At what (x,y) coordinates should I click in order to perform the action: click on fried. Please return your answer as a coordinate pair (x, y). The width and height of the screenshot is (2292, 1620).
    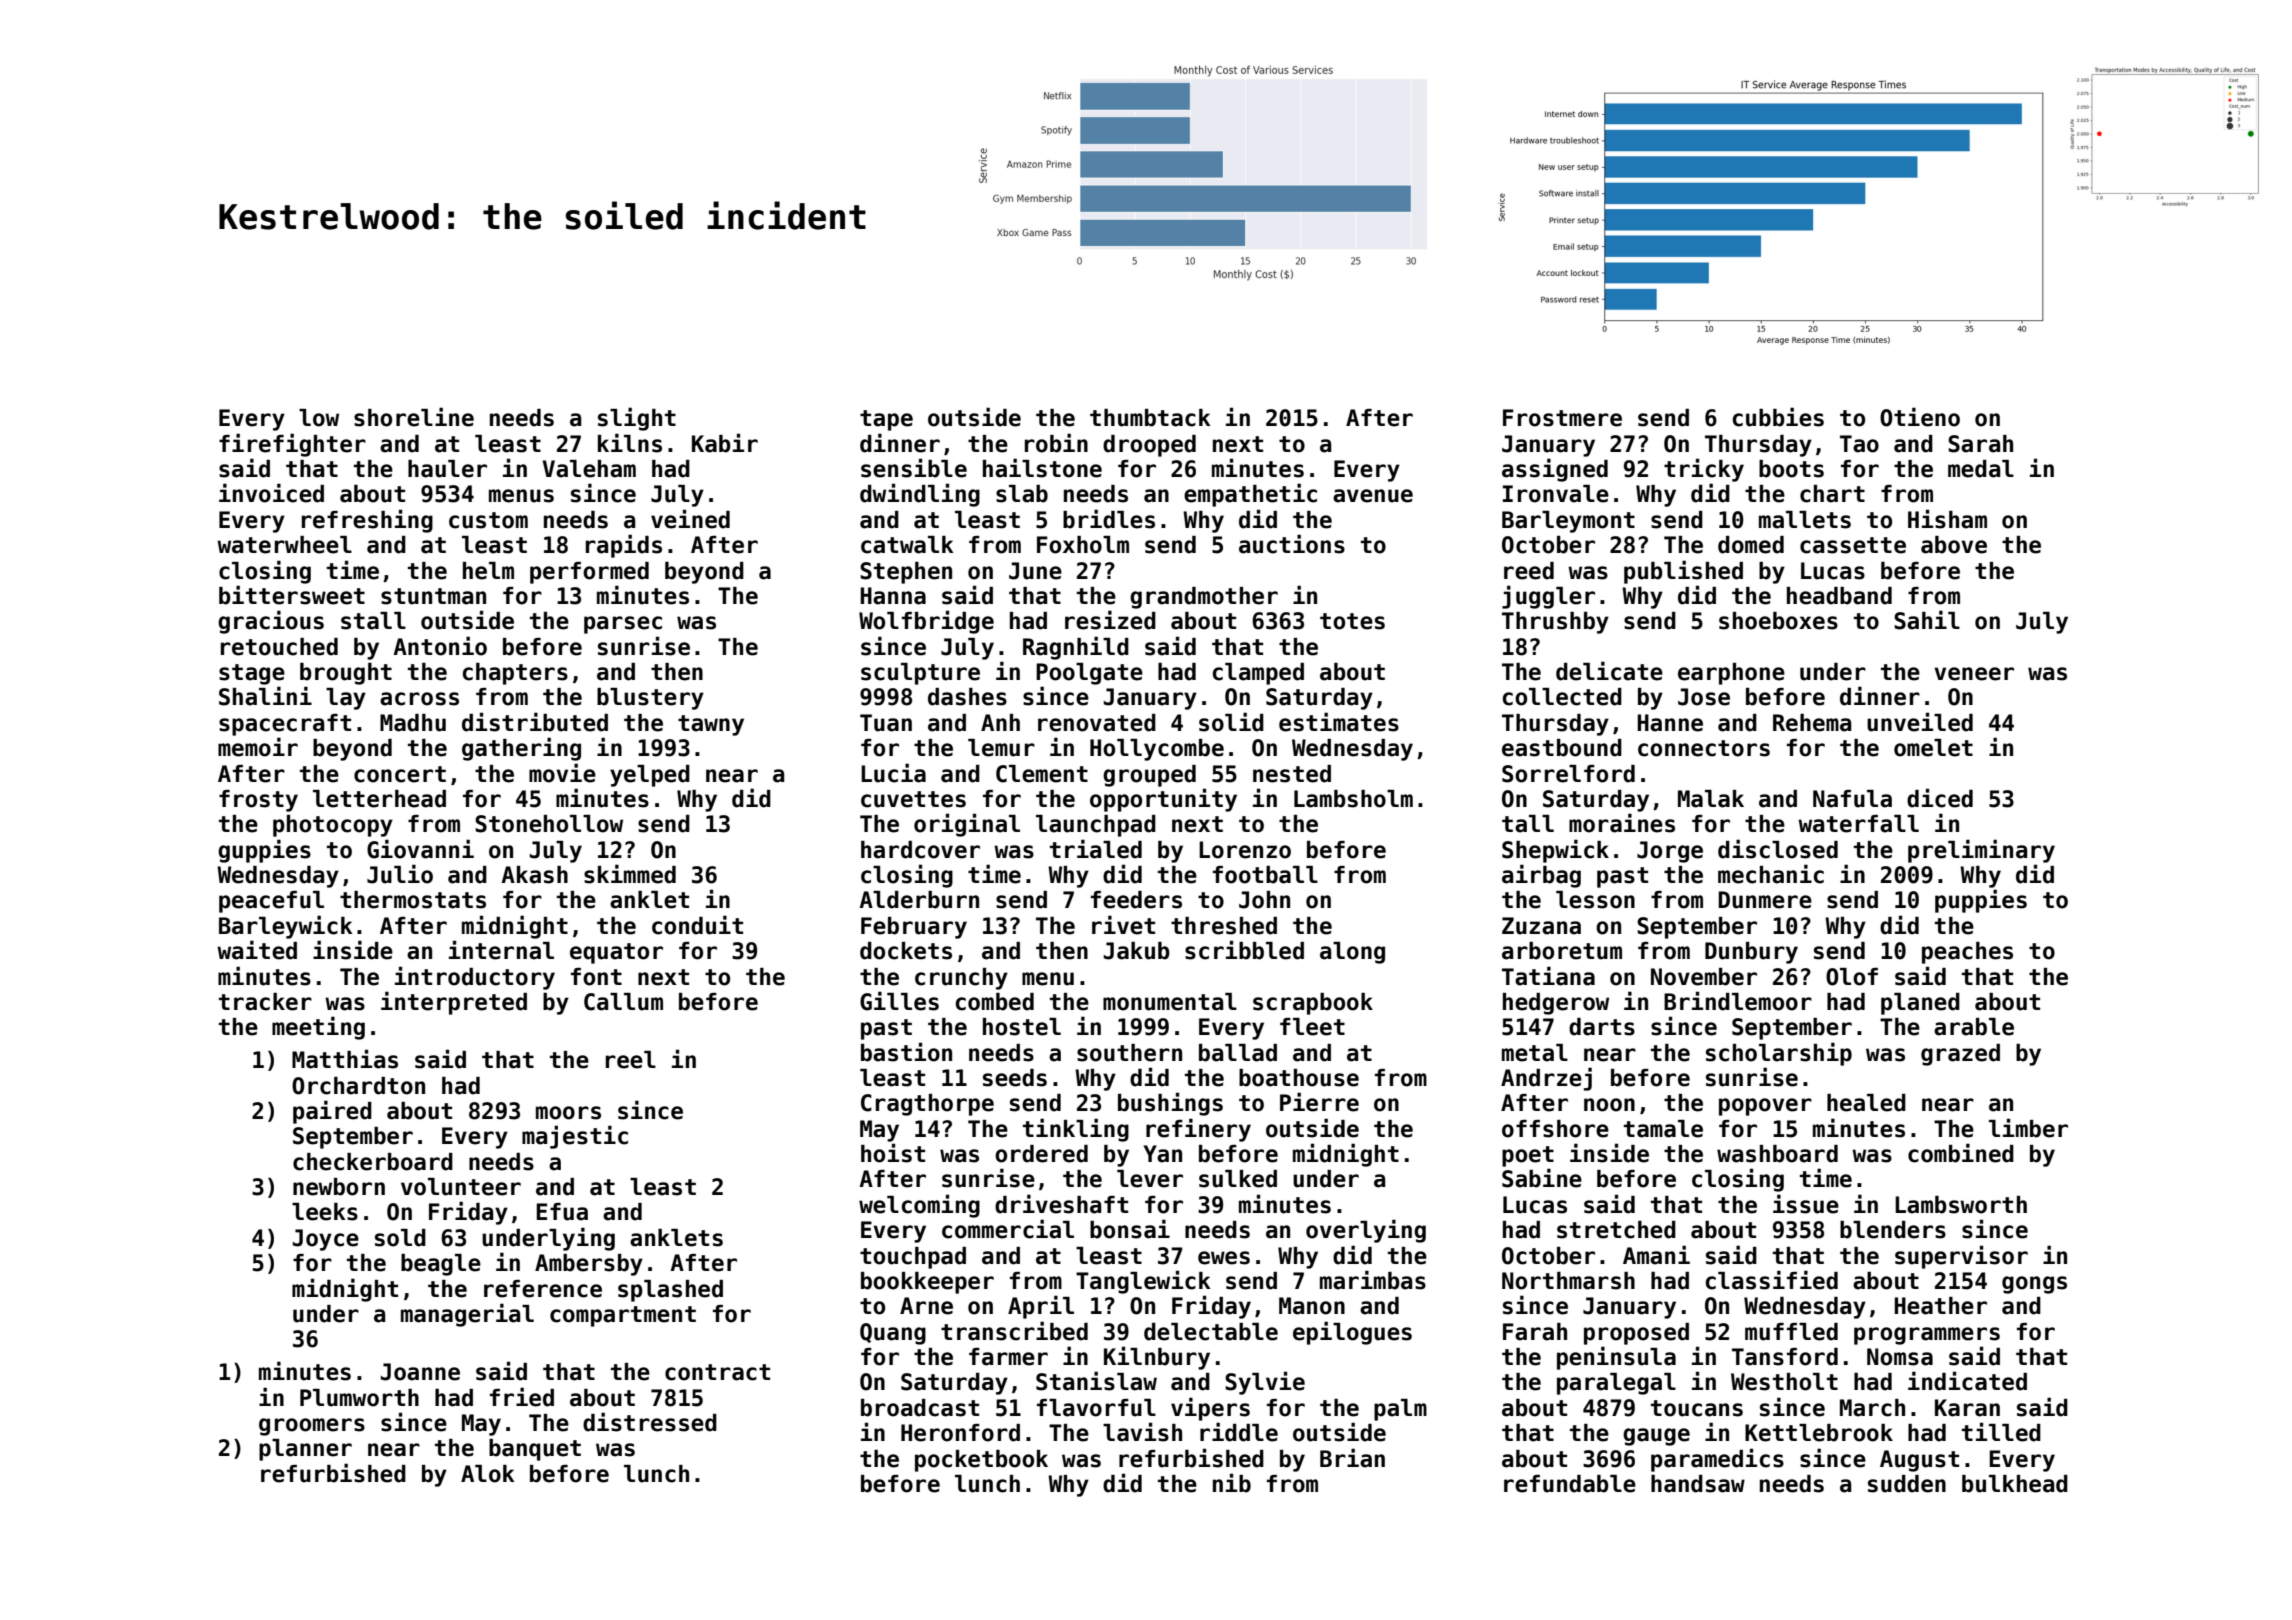
    Looking at the image, I should click on (522, 1397).
